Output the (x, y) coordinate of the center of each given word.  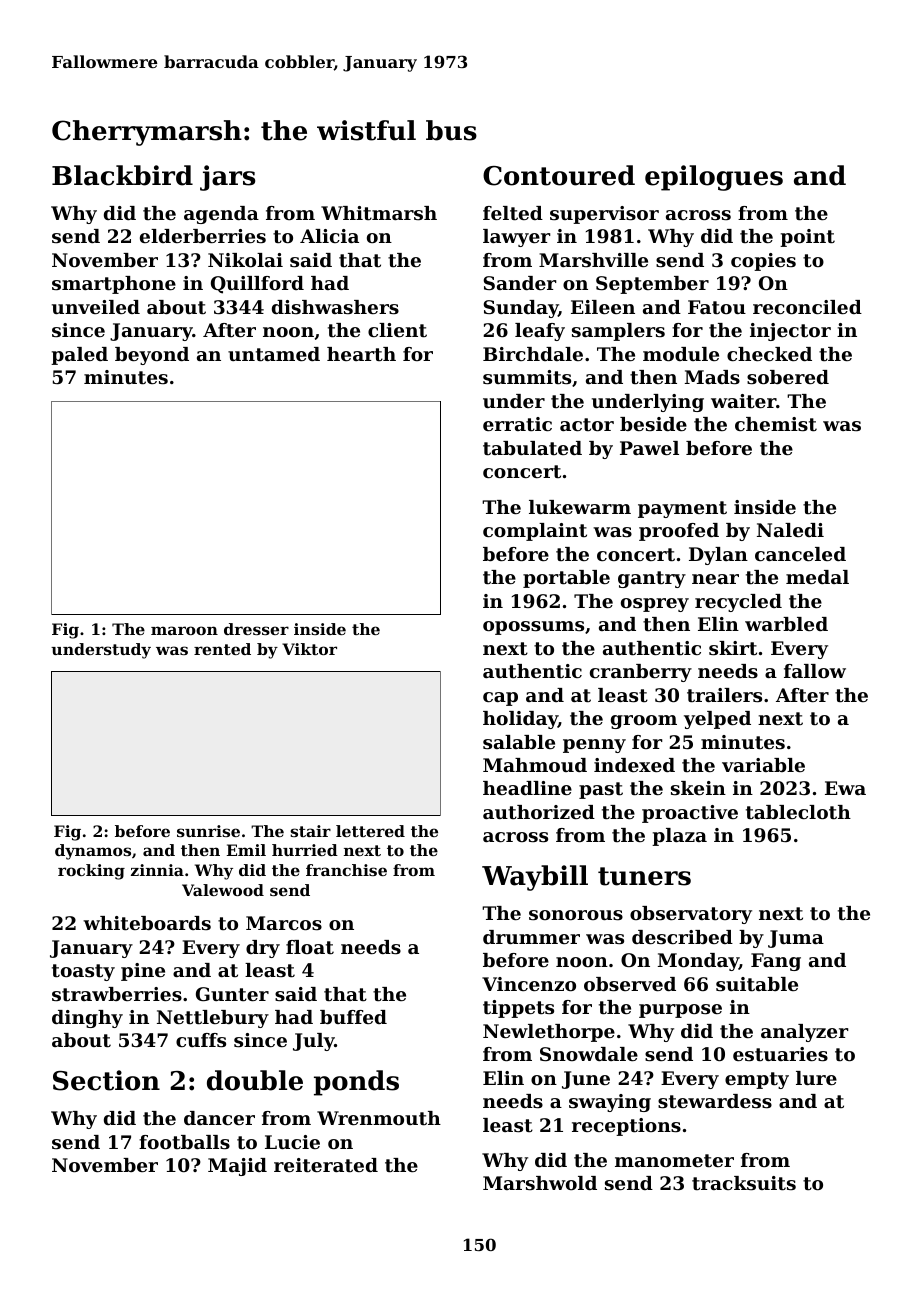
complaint (535, 532)
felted (513, 213)
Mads (712, 377)
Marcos (284, 923)
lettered (370, 831)
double (255, 1080)
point (807, 238)
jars (227, 178)
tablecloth (798, 812)
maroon (184, 630)
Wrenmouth (379, 1118)
